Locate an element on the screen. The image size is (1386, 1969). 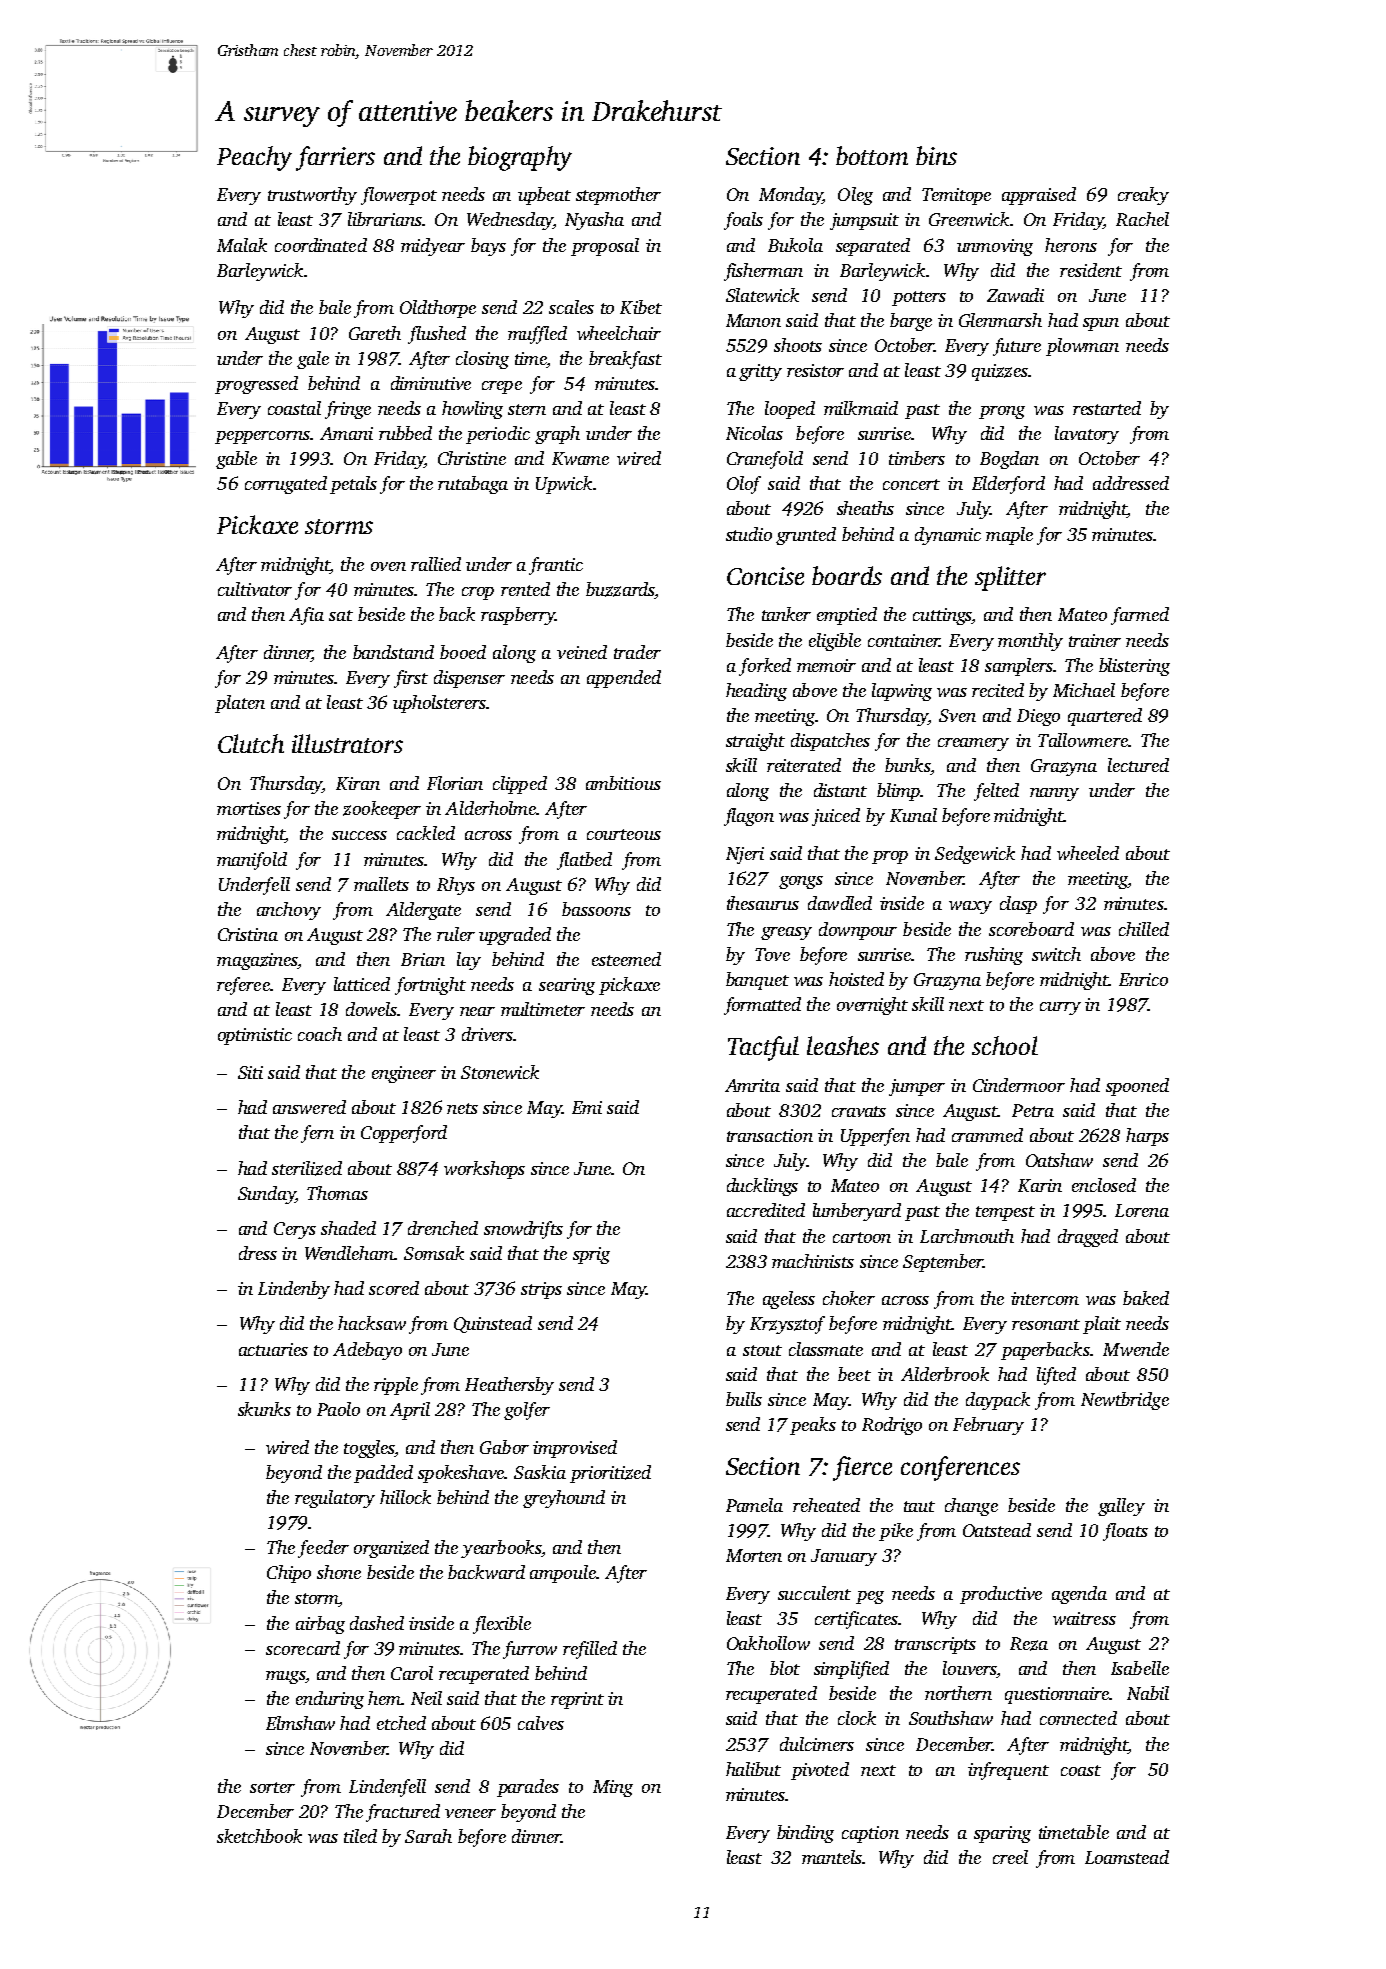
hillock is located at coordinates (405, 1497).
